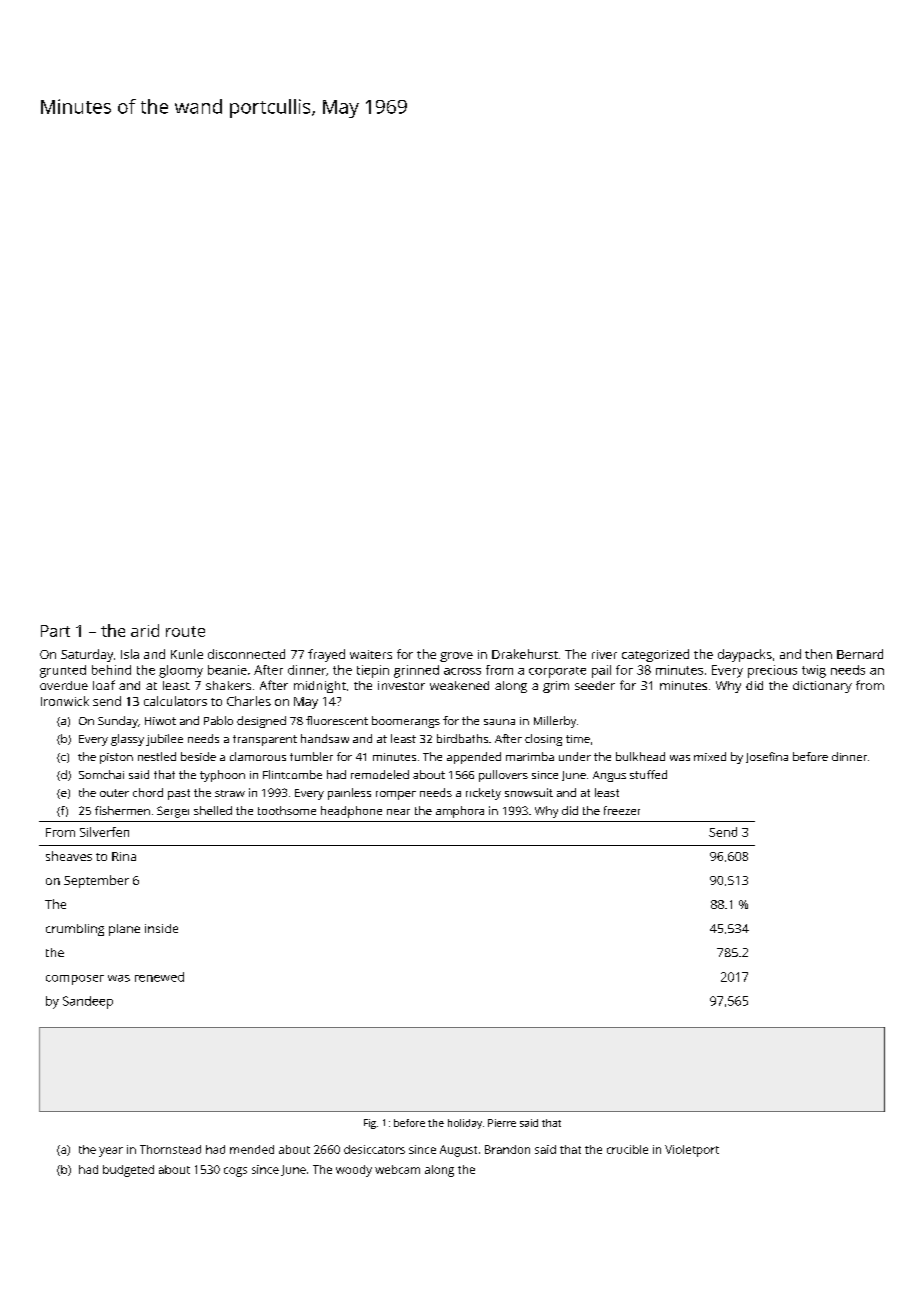 This document has height=1308, width=924. Describe the element at coordinates (159, 977) in the document. I see `renewed` at that location.
